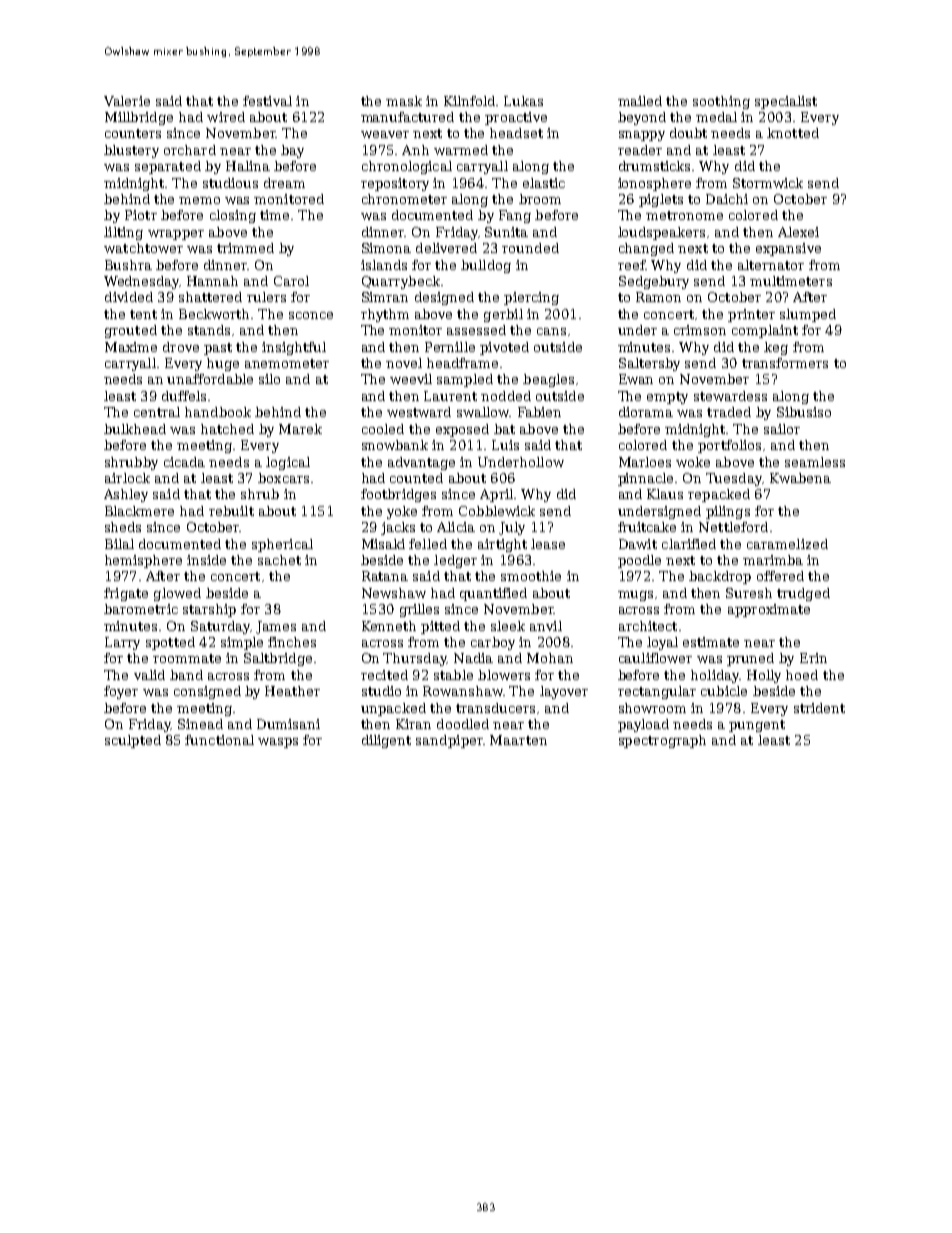  What do you see at coordinates (278, 659) in the screenshot?
I see `Saltbridge` at bounding box center [278, 659].
